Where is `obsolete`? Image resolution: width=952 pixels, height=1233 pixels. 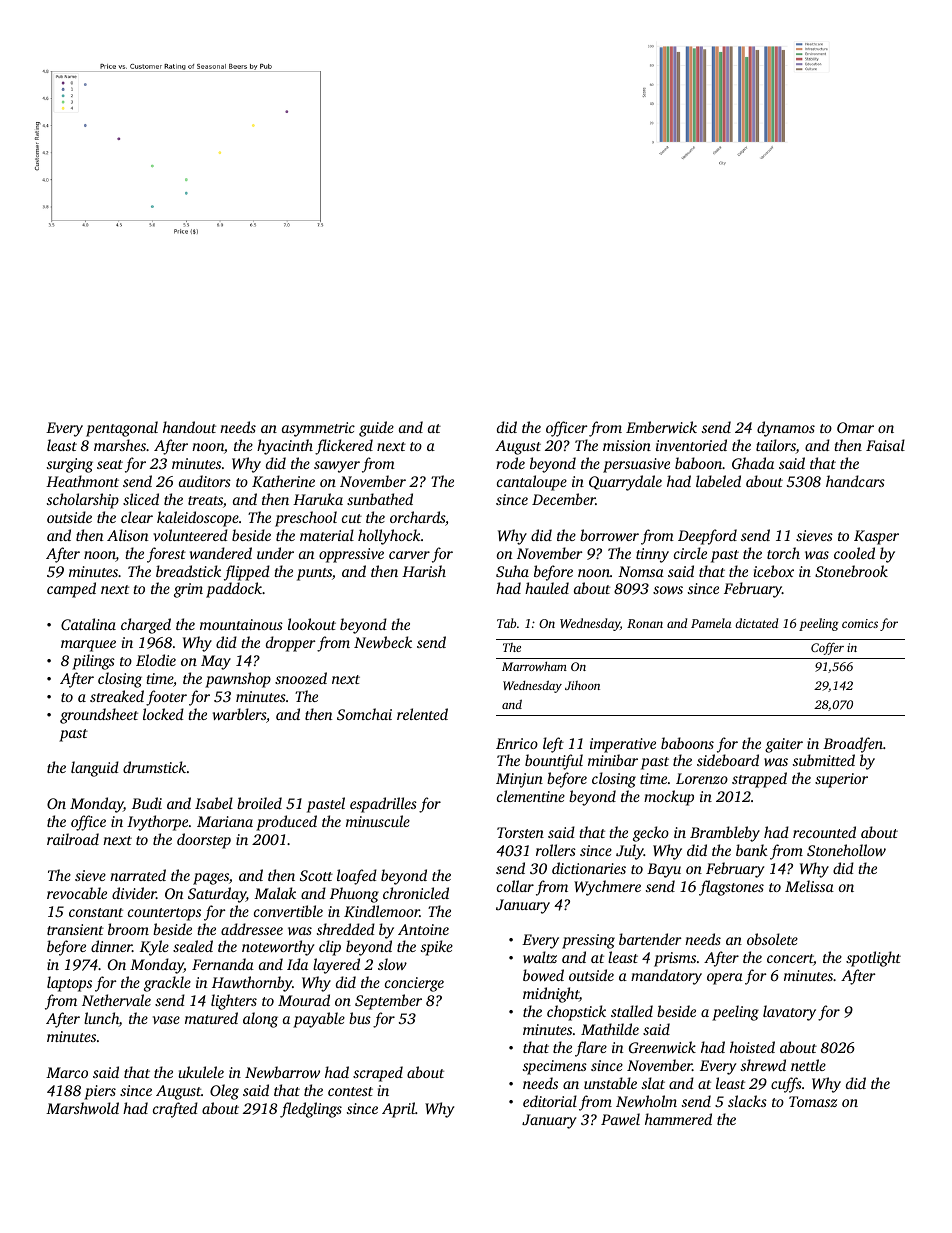 obsolete is located at coordinates (772, 939).
